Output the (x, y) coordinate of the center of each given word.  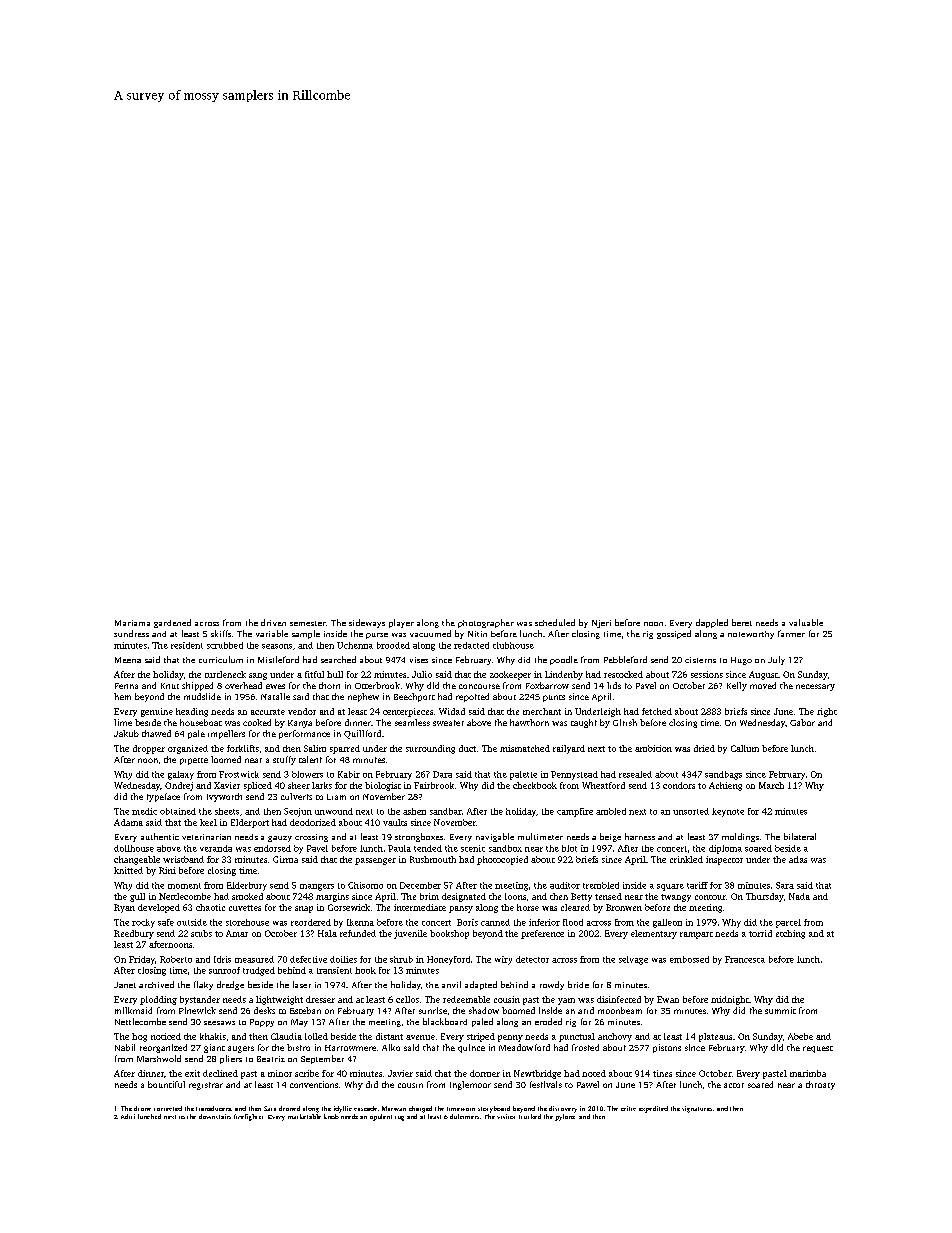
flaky (203, 985)
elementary (654, 934)
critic (628, 1108)
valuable (806, 622)
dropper (149, 749)
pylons (565, 1117)
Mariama (132, 623)
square (670, 887)
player (401, 623)
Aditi (128, 1116)
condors (679, 785)
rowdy (552, 985)
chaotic (210, 907)
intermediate (420, 907)
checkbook (535, 785)
